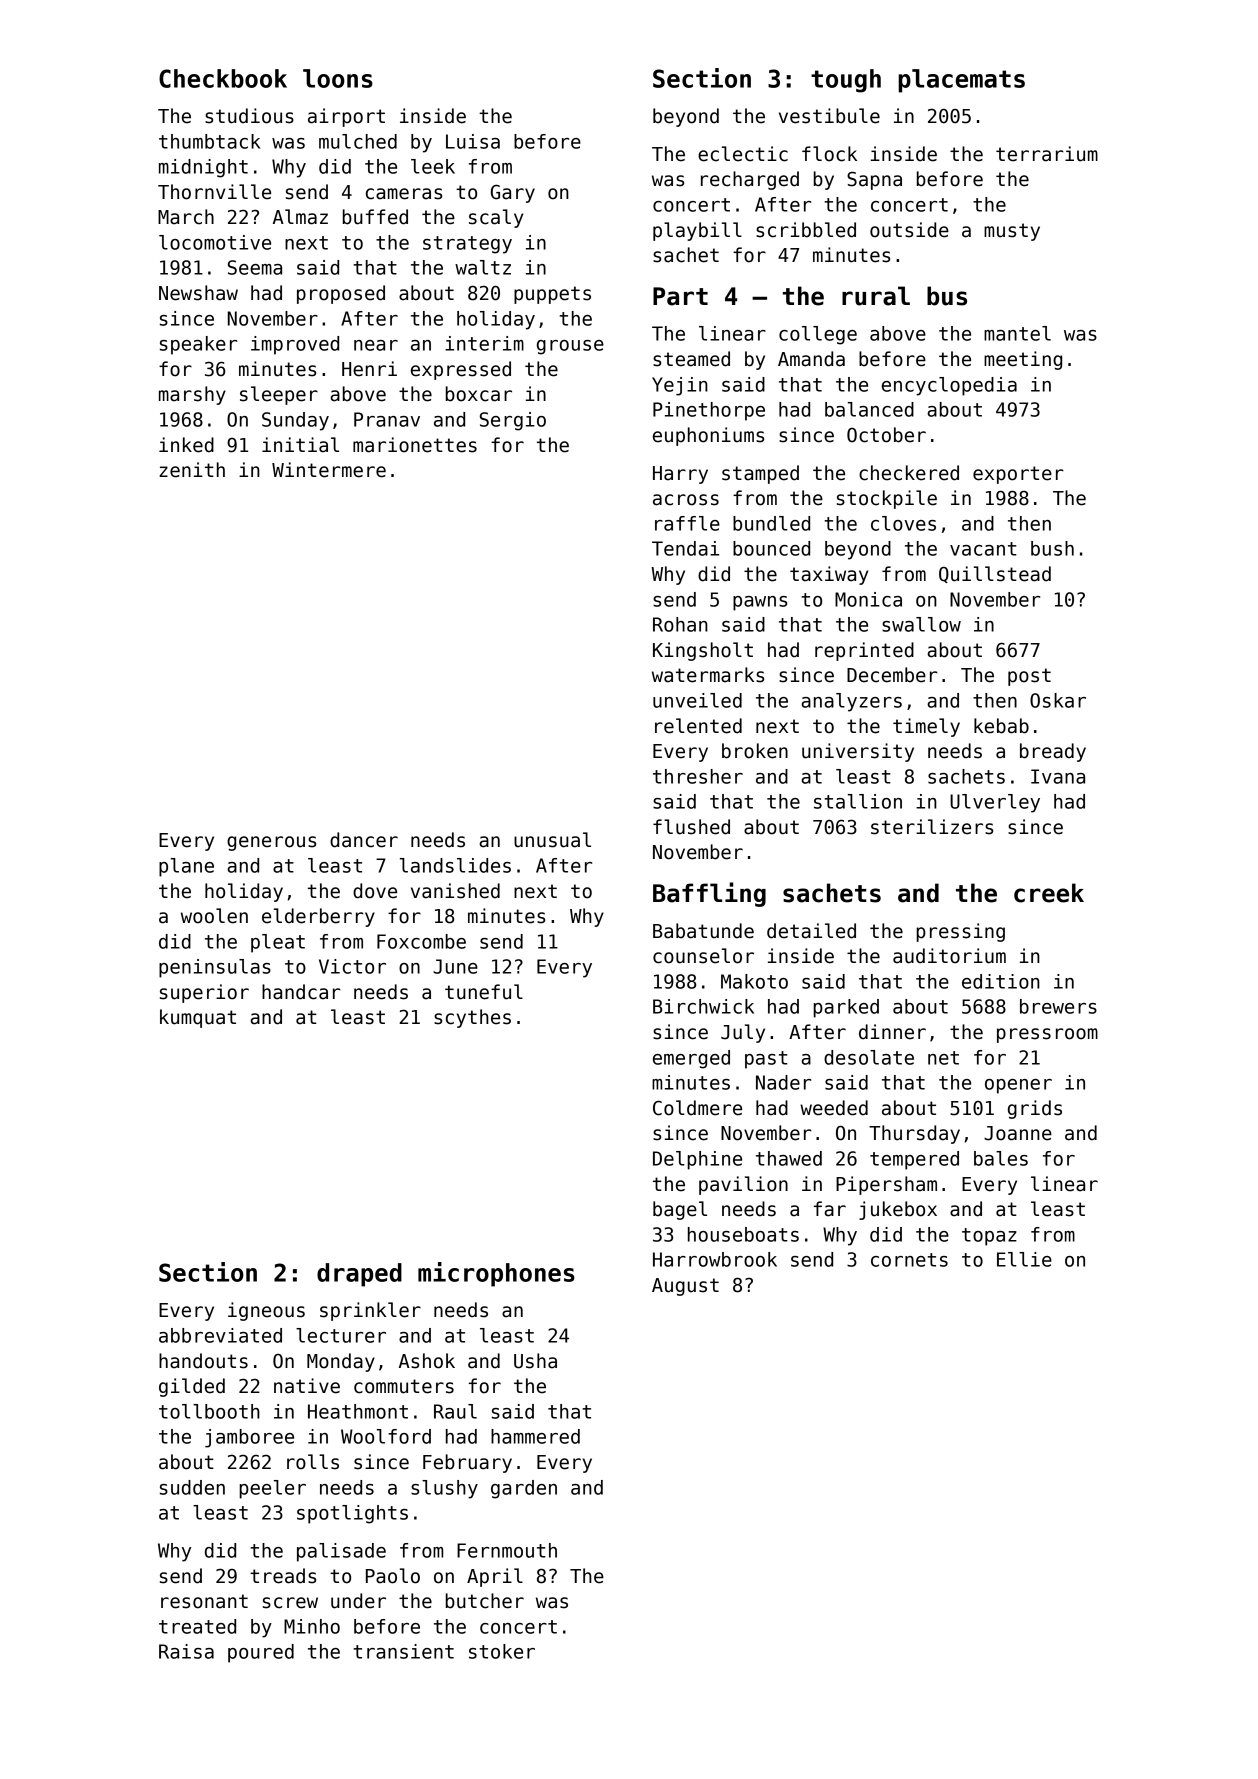  I want to click on exporter, so click(1018, 475).
